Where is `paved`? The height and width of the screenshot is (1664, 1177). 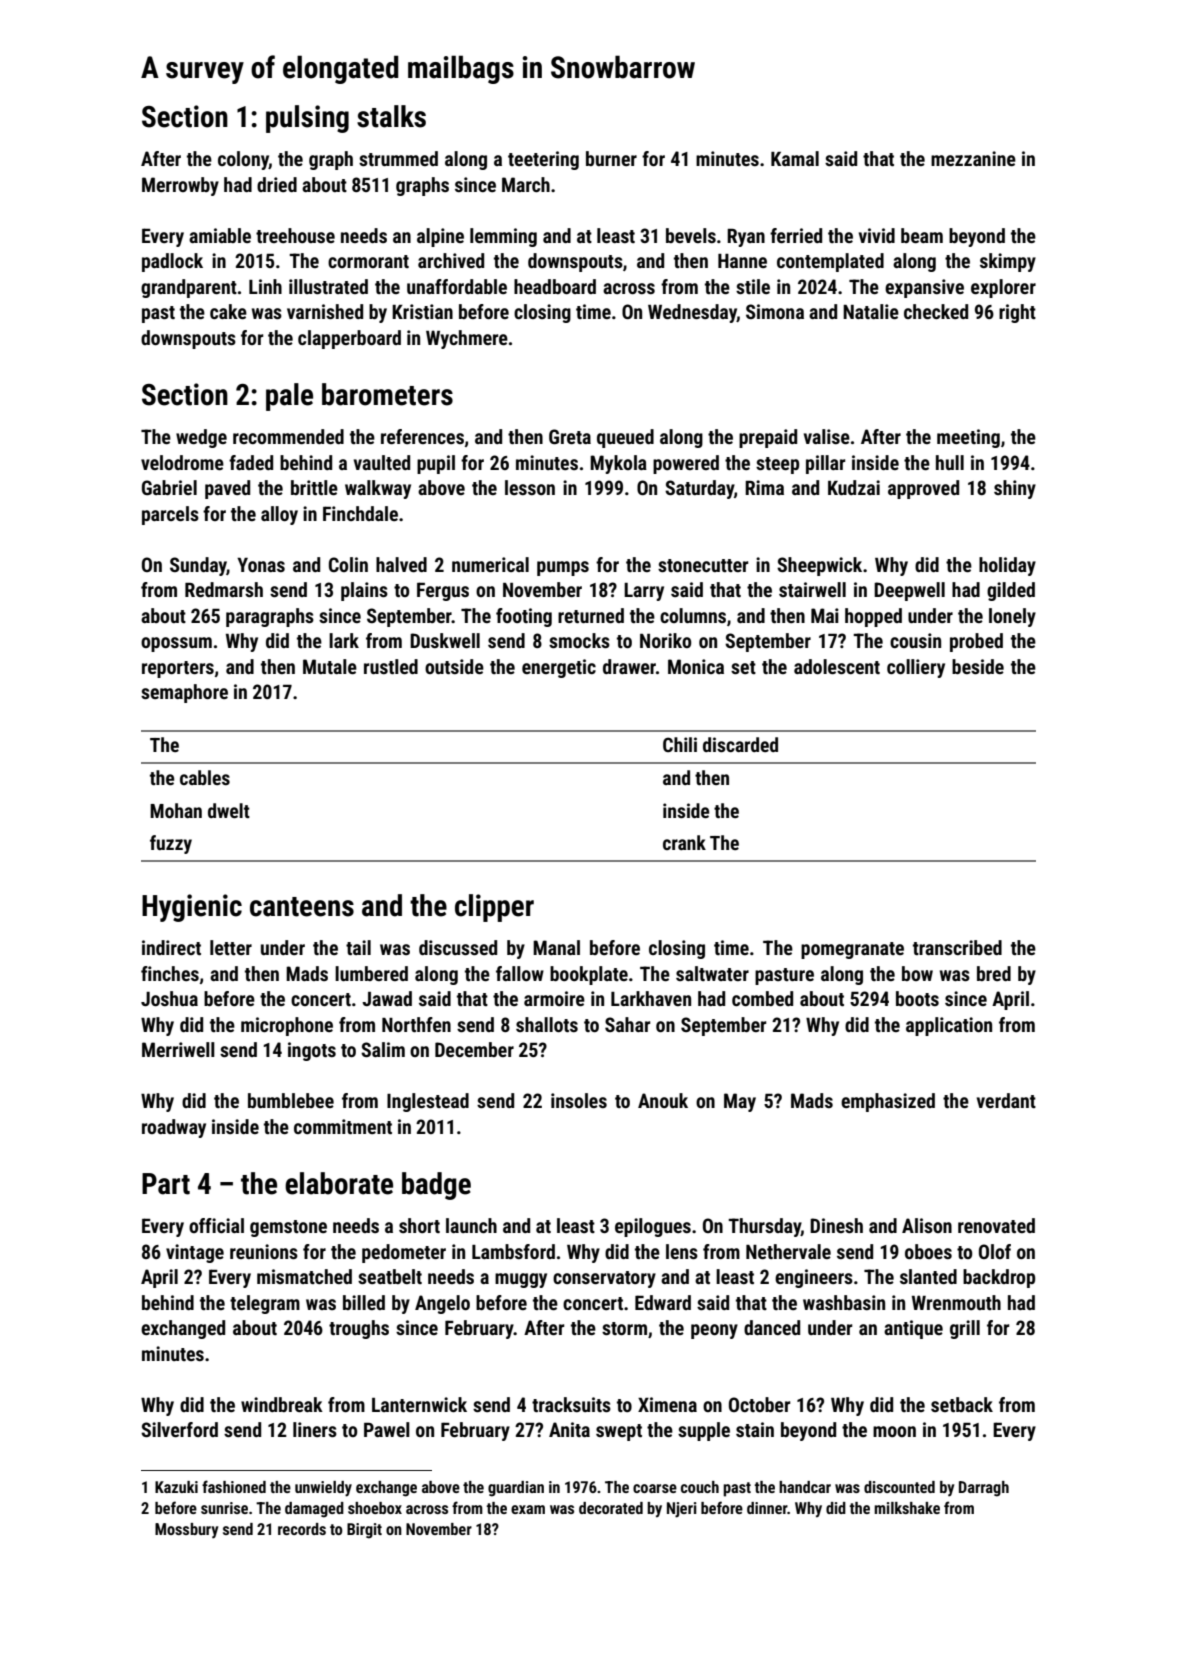
paved is located at coordinates (227, 489).
